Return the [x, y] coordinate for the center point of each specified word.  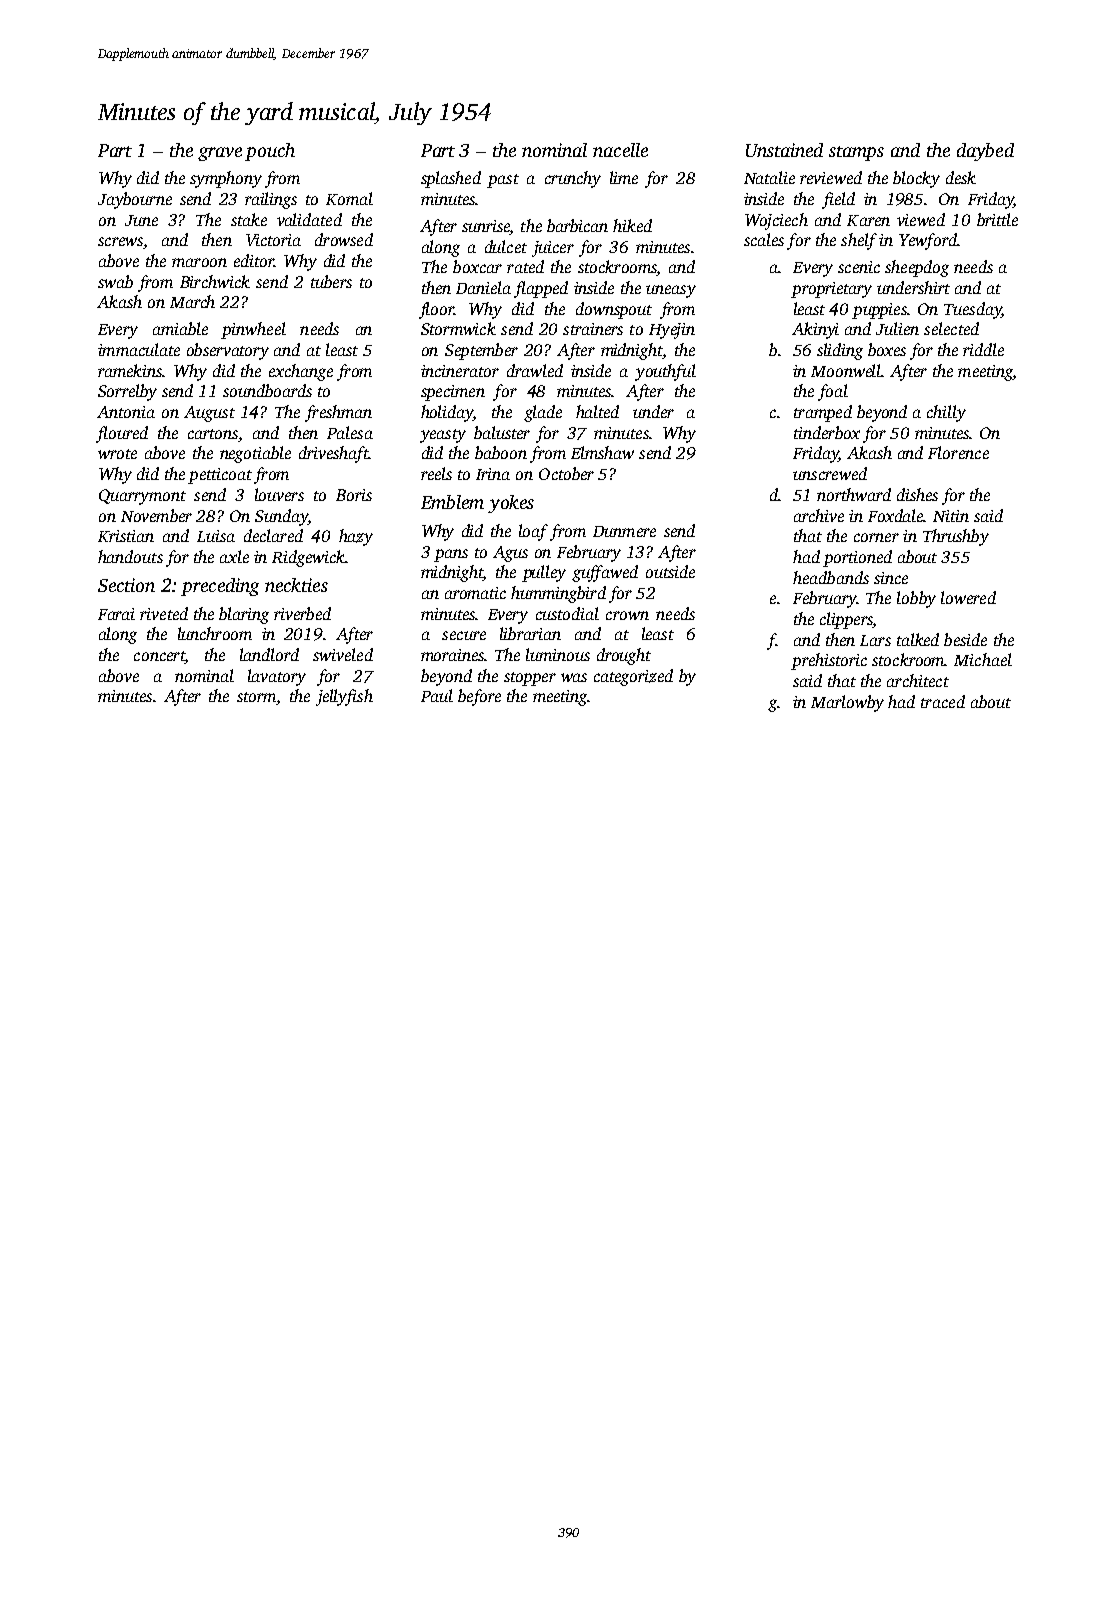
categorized [633, 677]
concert [159, 657]
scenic [859, 267]
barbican [577, 225]
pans [451, 555]
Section [126, 585]
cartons [213, 434]
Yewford [928, 241]
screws [120, 241]
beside [965, 639]
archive [819, 515]
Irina [493, 474]
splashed [451, 179]
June [141, 220]
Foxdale [896, 515]
